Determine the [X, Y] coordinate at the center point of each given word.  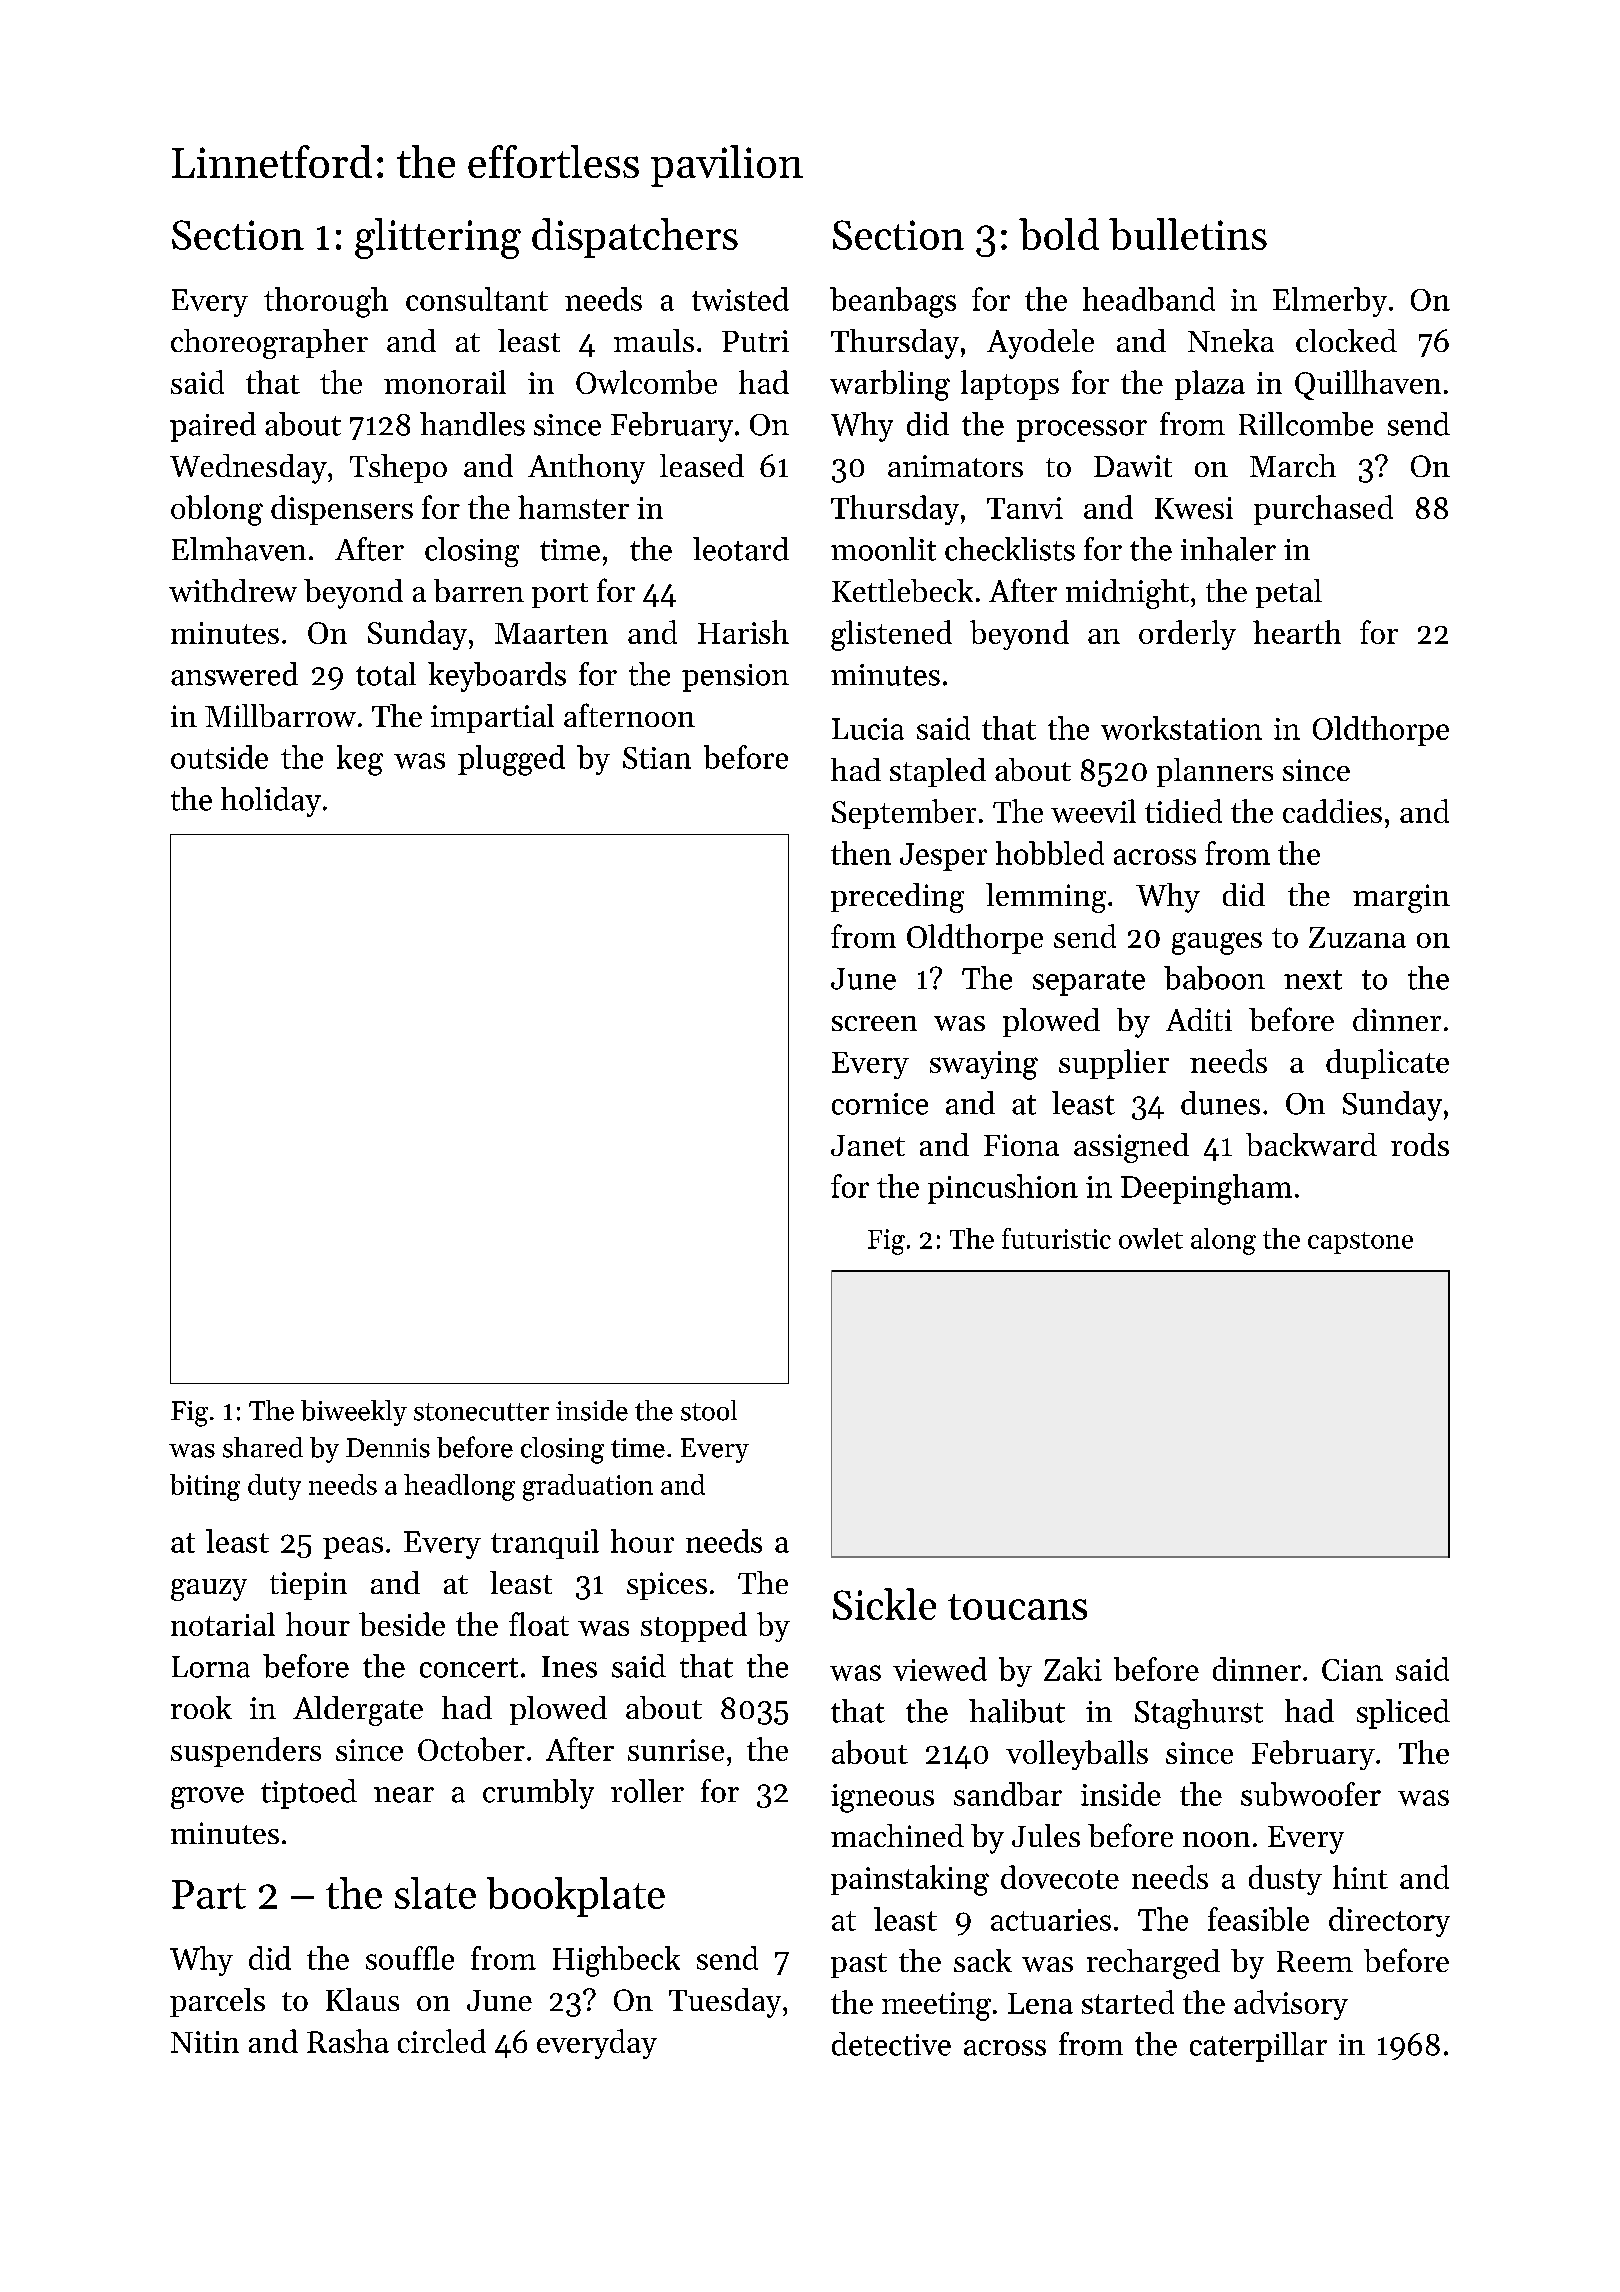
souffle [410, 1958]
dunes [1220, 1103]
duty [274, 1487]
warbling [890, 385]
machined [897, 1835]
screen [874, 1023]
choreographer [269, 344]
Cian [1352, 1670]
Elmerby [1330, 302]
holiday [271, 802]
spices [667, 1586]
